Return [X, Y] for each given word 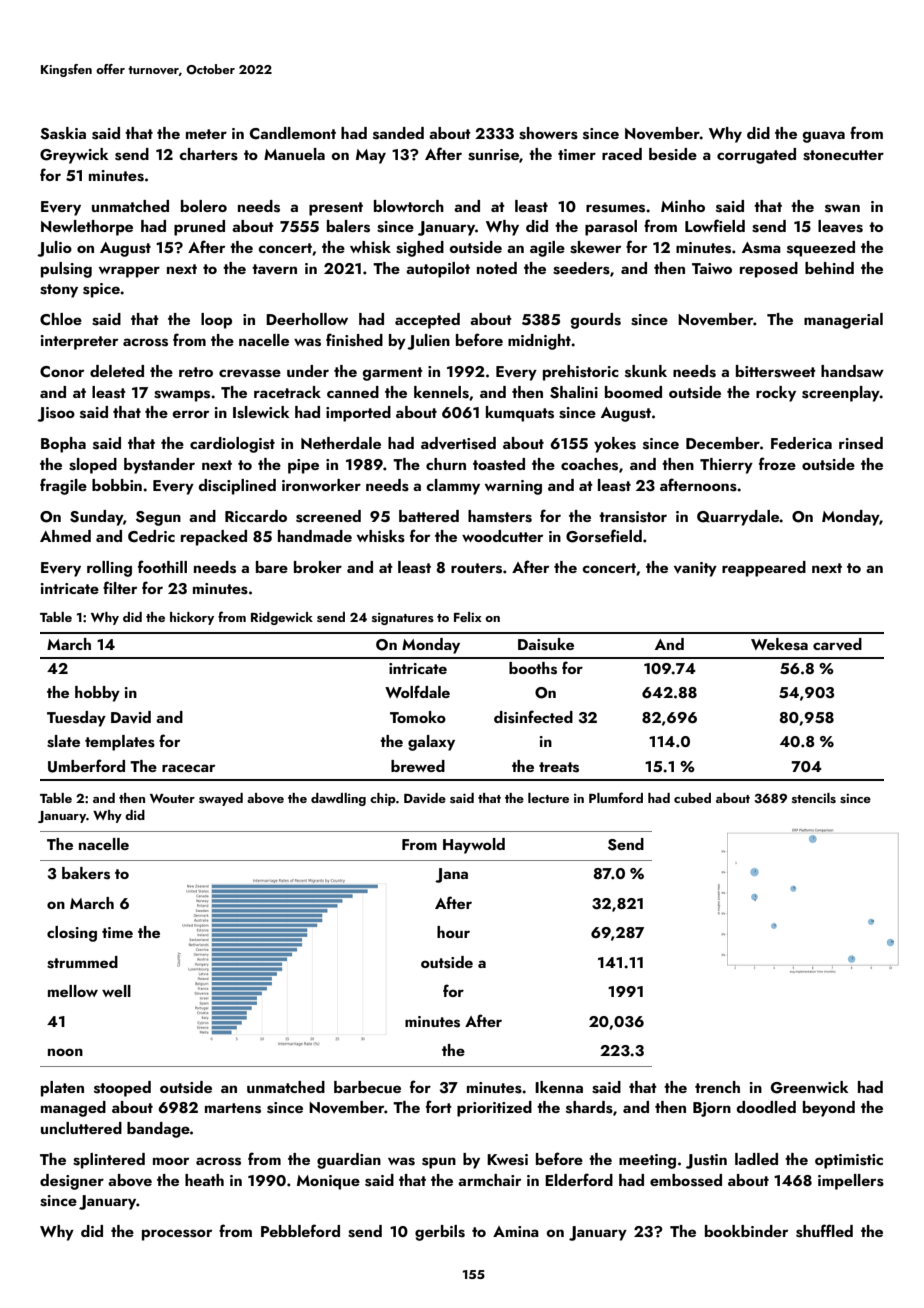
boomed [633, 392]
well [116, 991]
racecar [188, 768]
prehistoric [581, 373]
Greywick [74, 156]
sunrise [493, 155]
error [190, 414]
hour [453, 932]
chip [383, 799]
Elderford [579, 1179]
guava [823, 137]
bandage [158, 1130]
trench [717, 1087]
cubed [692, 798]
